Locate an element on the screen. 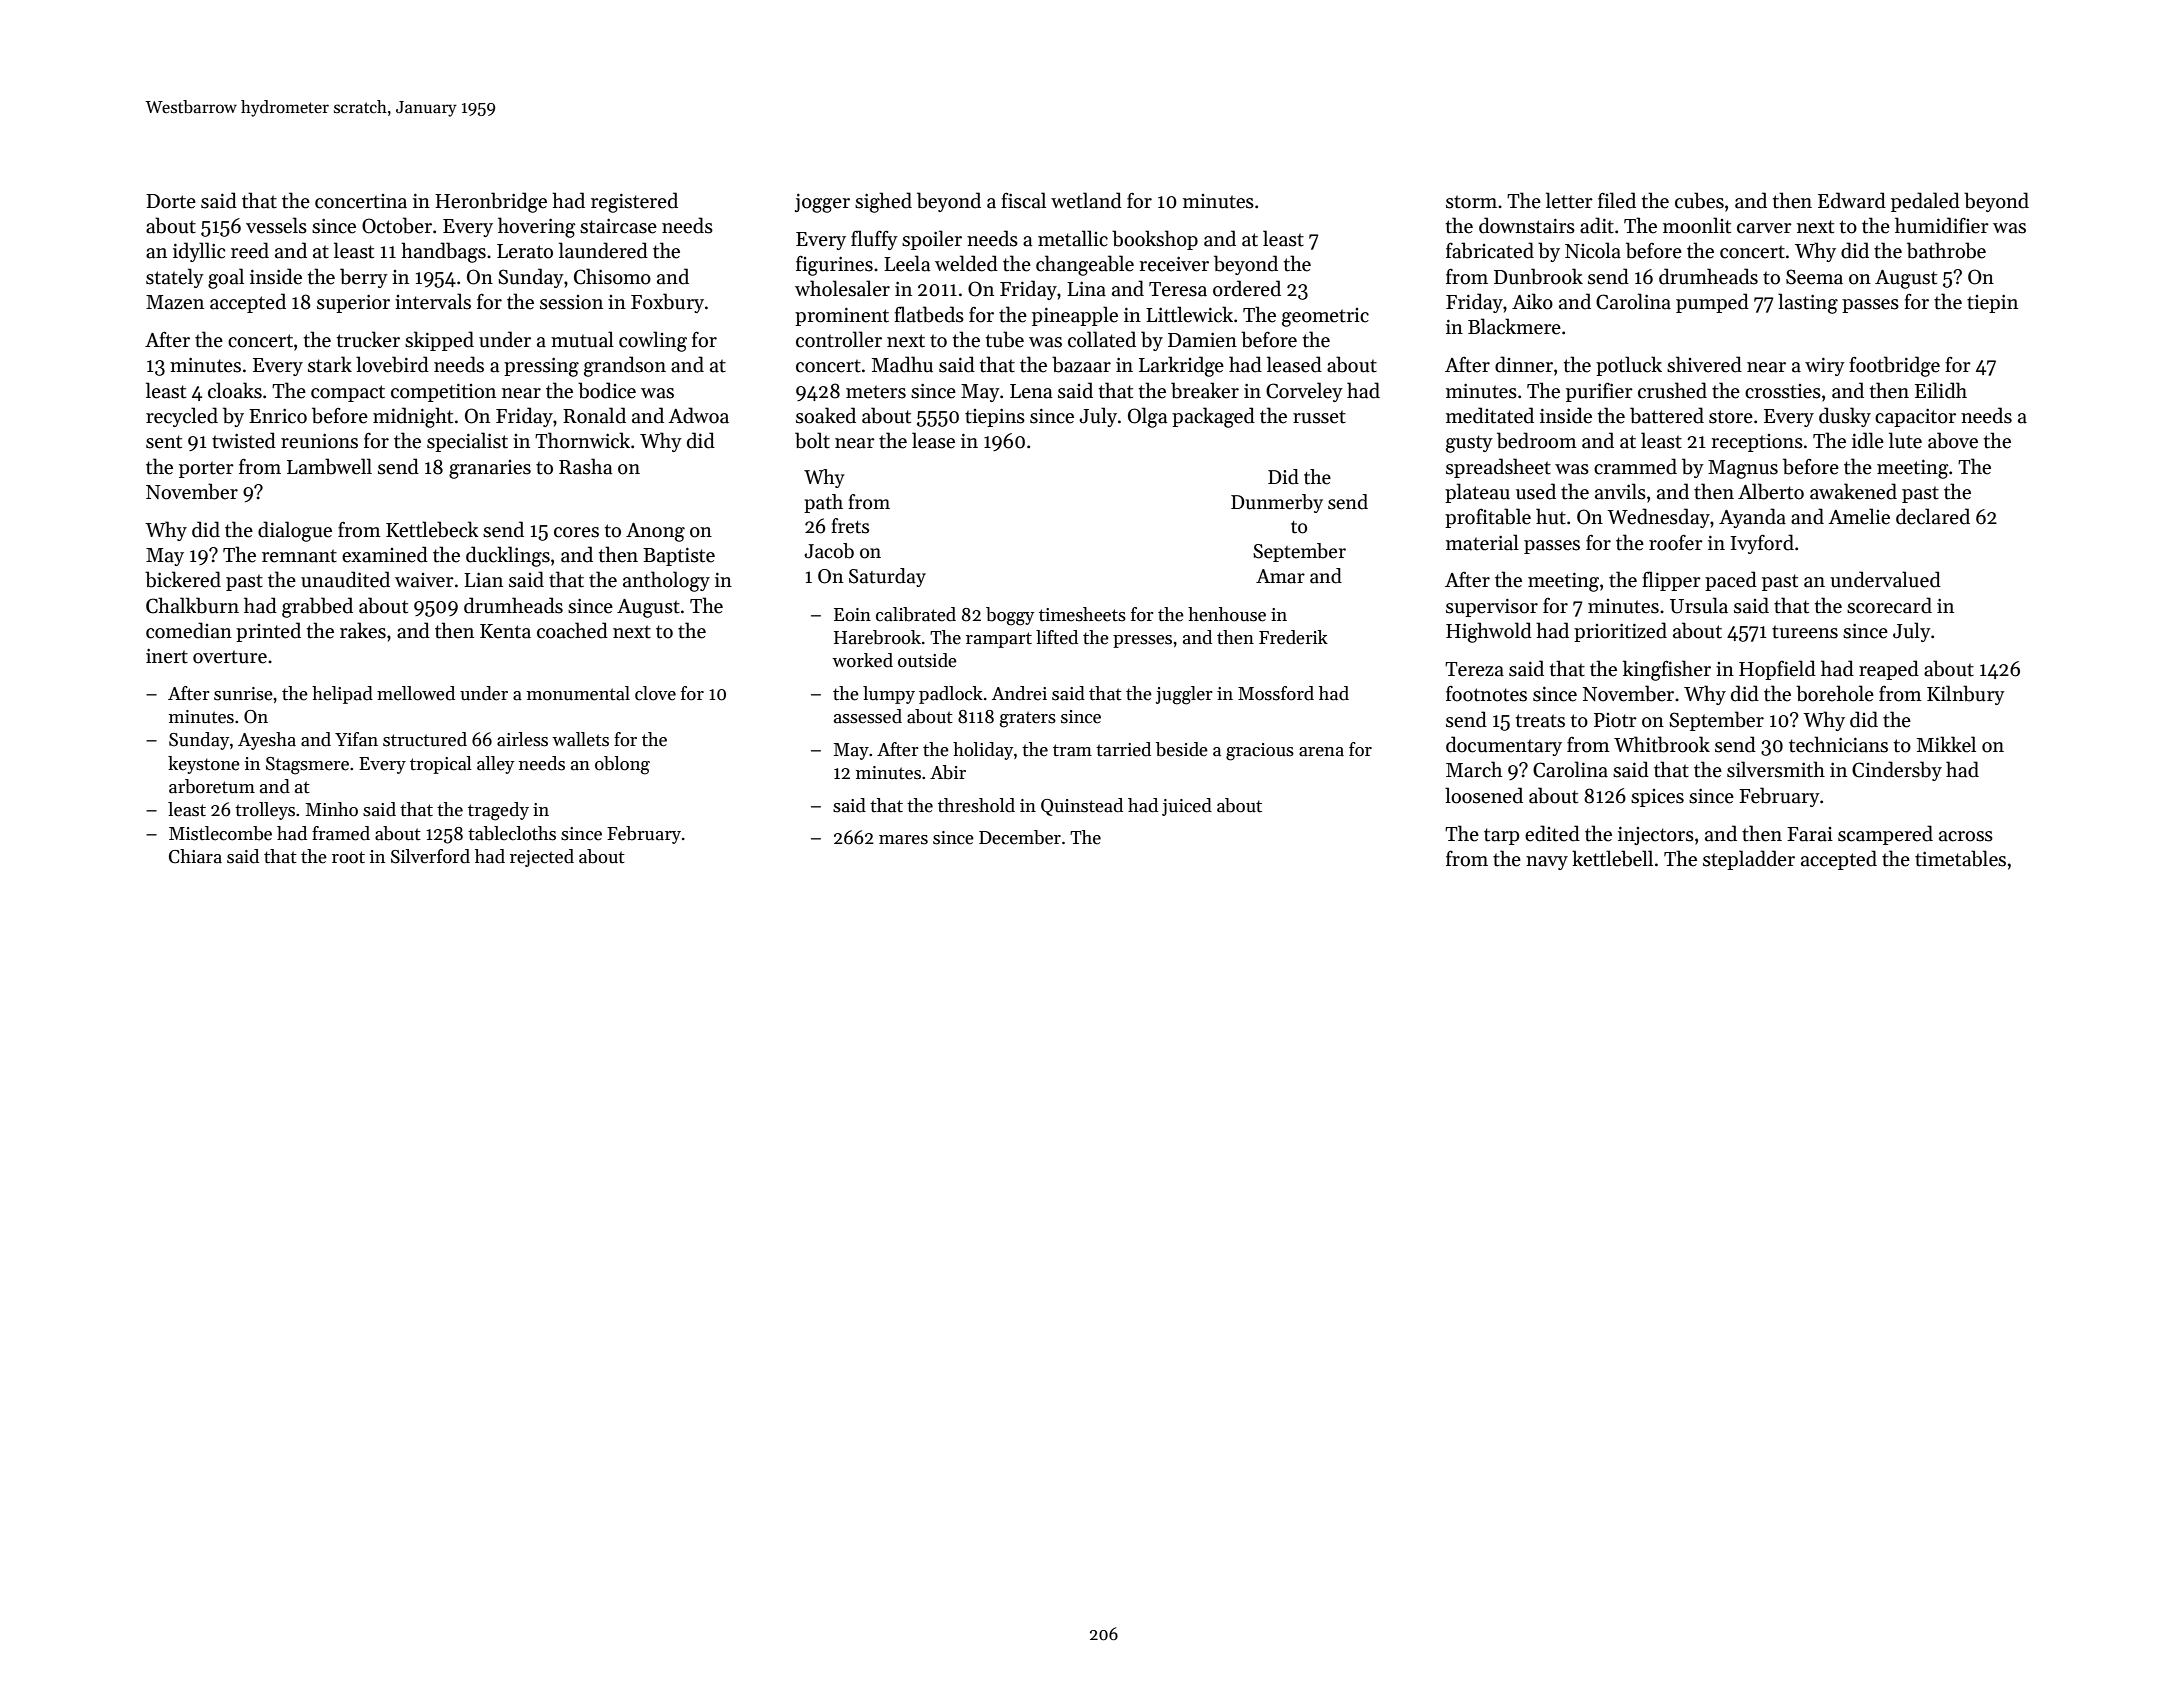 Image resolution: width=2178 pixels, height=1683 pixels. bathrobe is located at coordinates (1946, 250).
